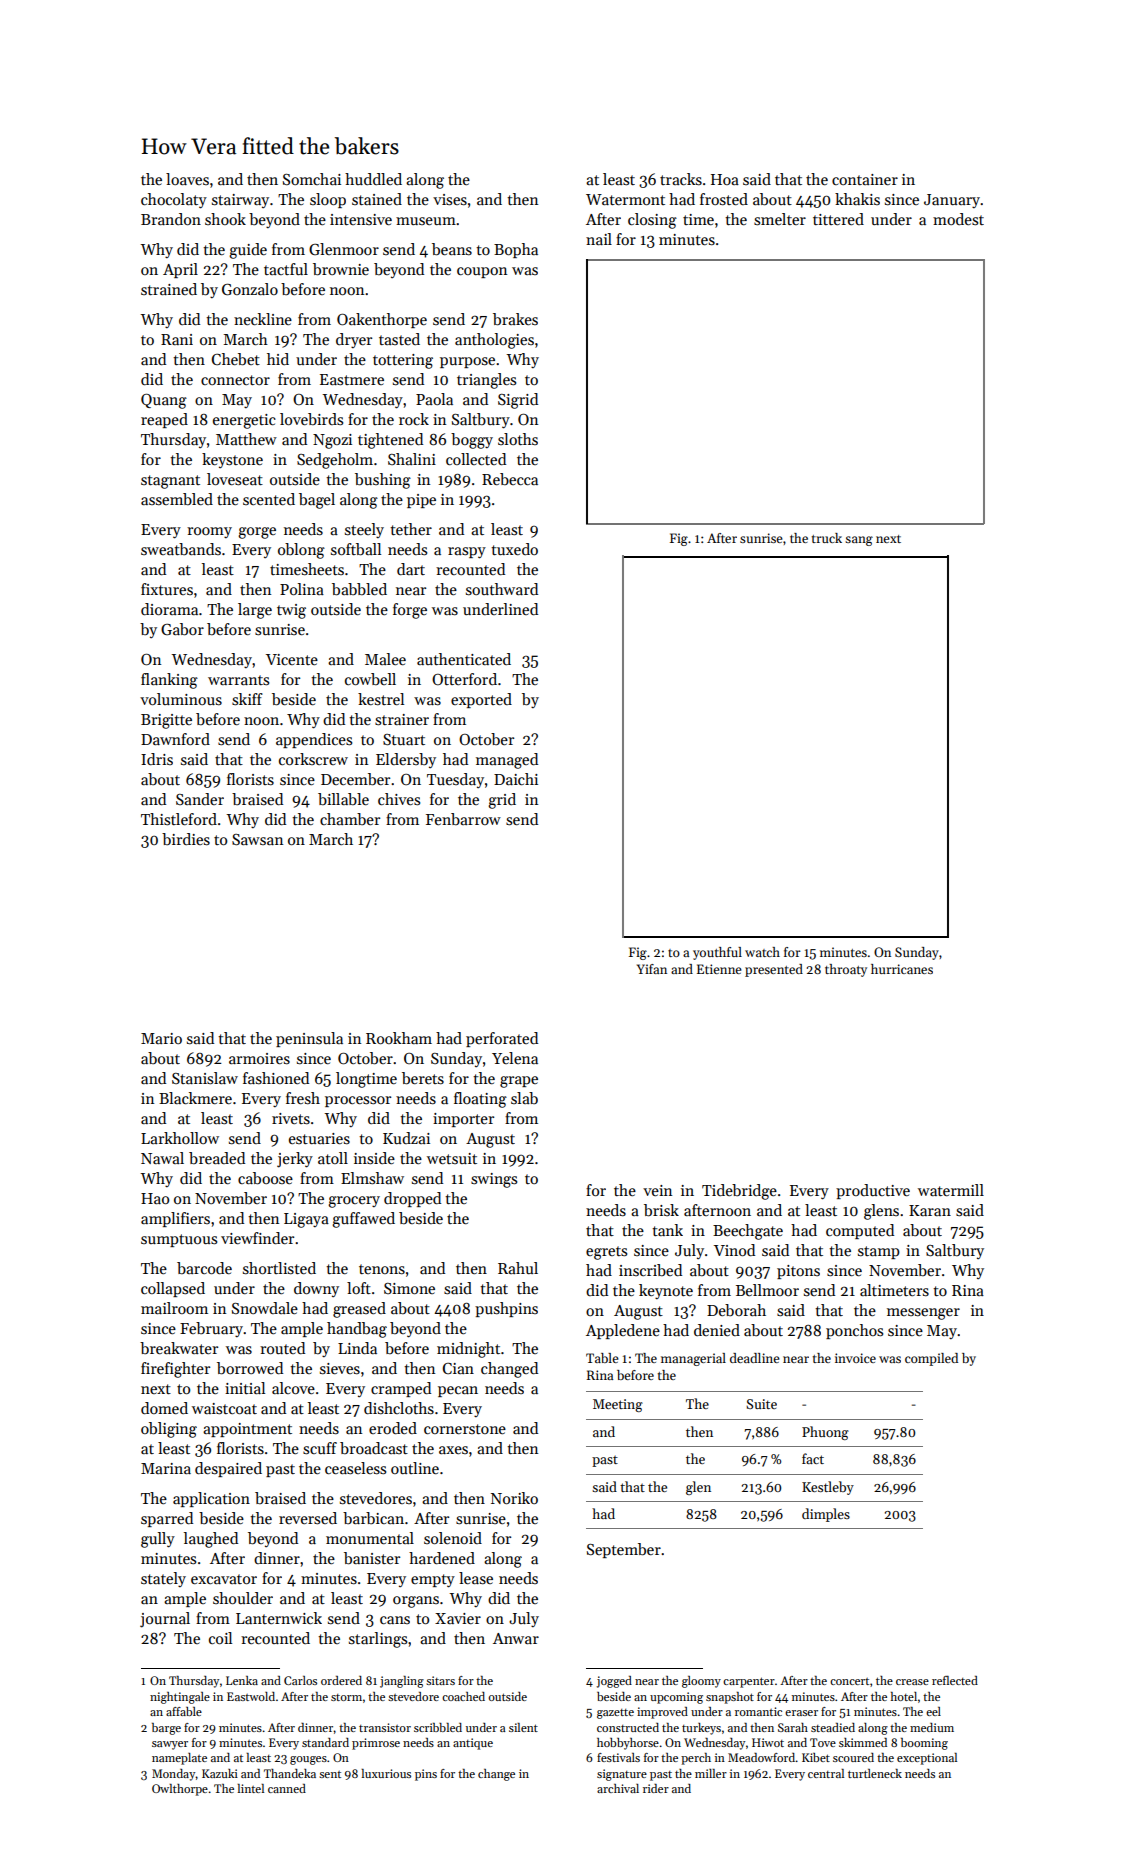 The width and height of the screenshot is (1125, 1853). Describe the element at coordinates (180, 1790) in the screenshot. I see `Owlthorpe` at that location.
